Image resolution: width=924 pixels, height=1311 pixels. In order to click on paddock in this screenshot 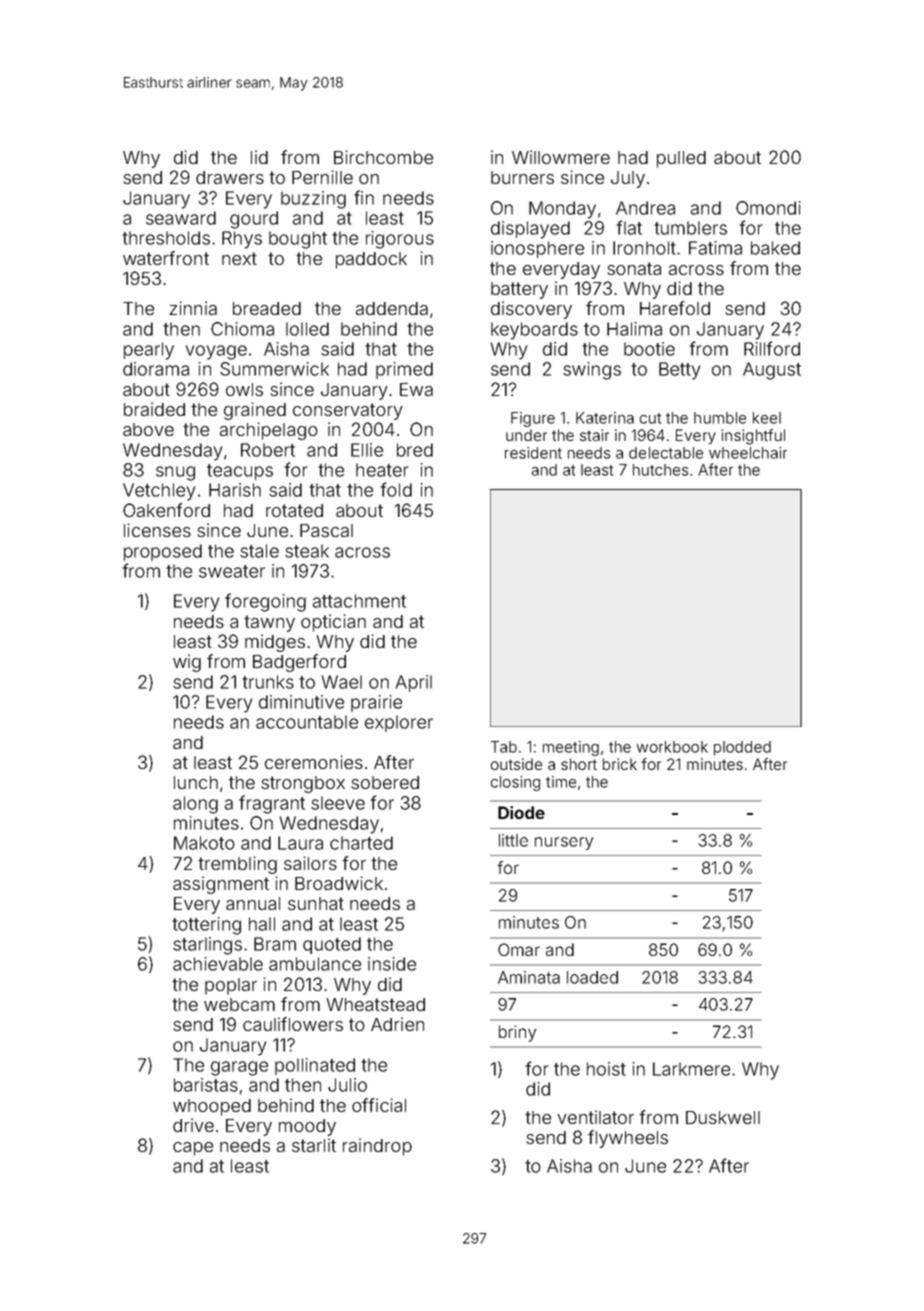, I will do `click(371, 260)`.
